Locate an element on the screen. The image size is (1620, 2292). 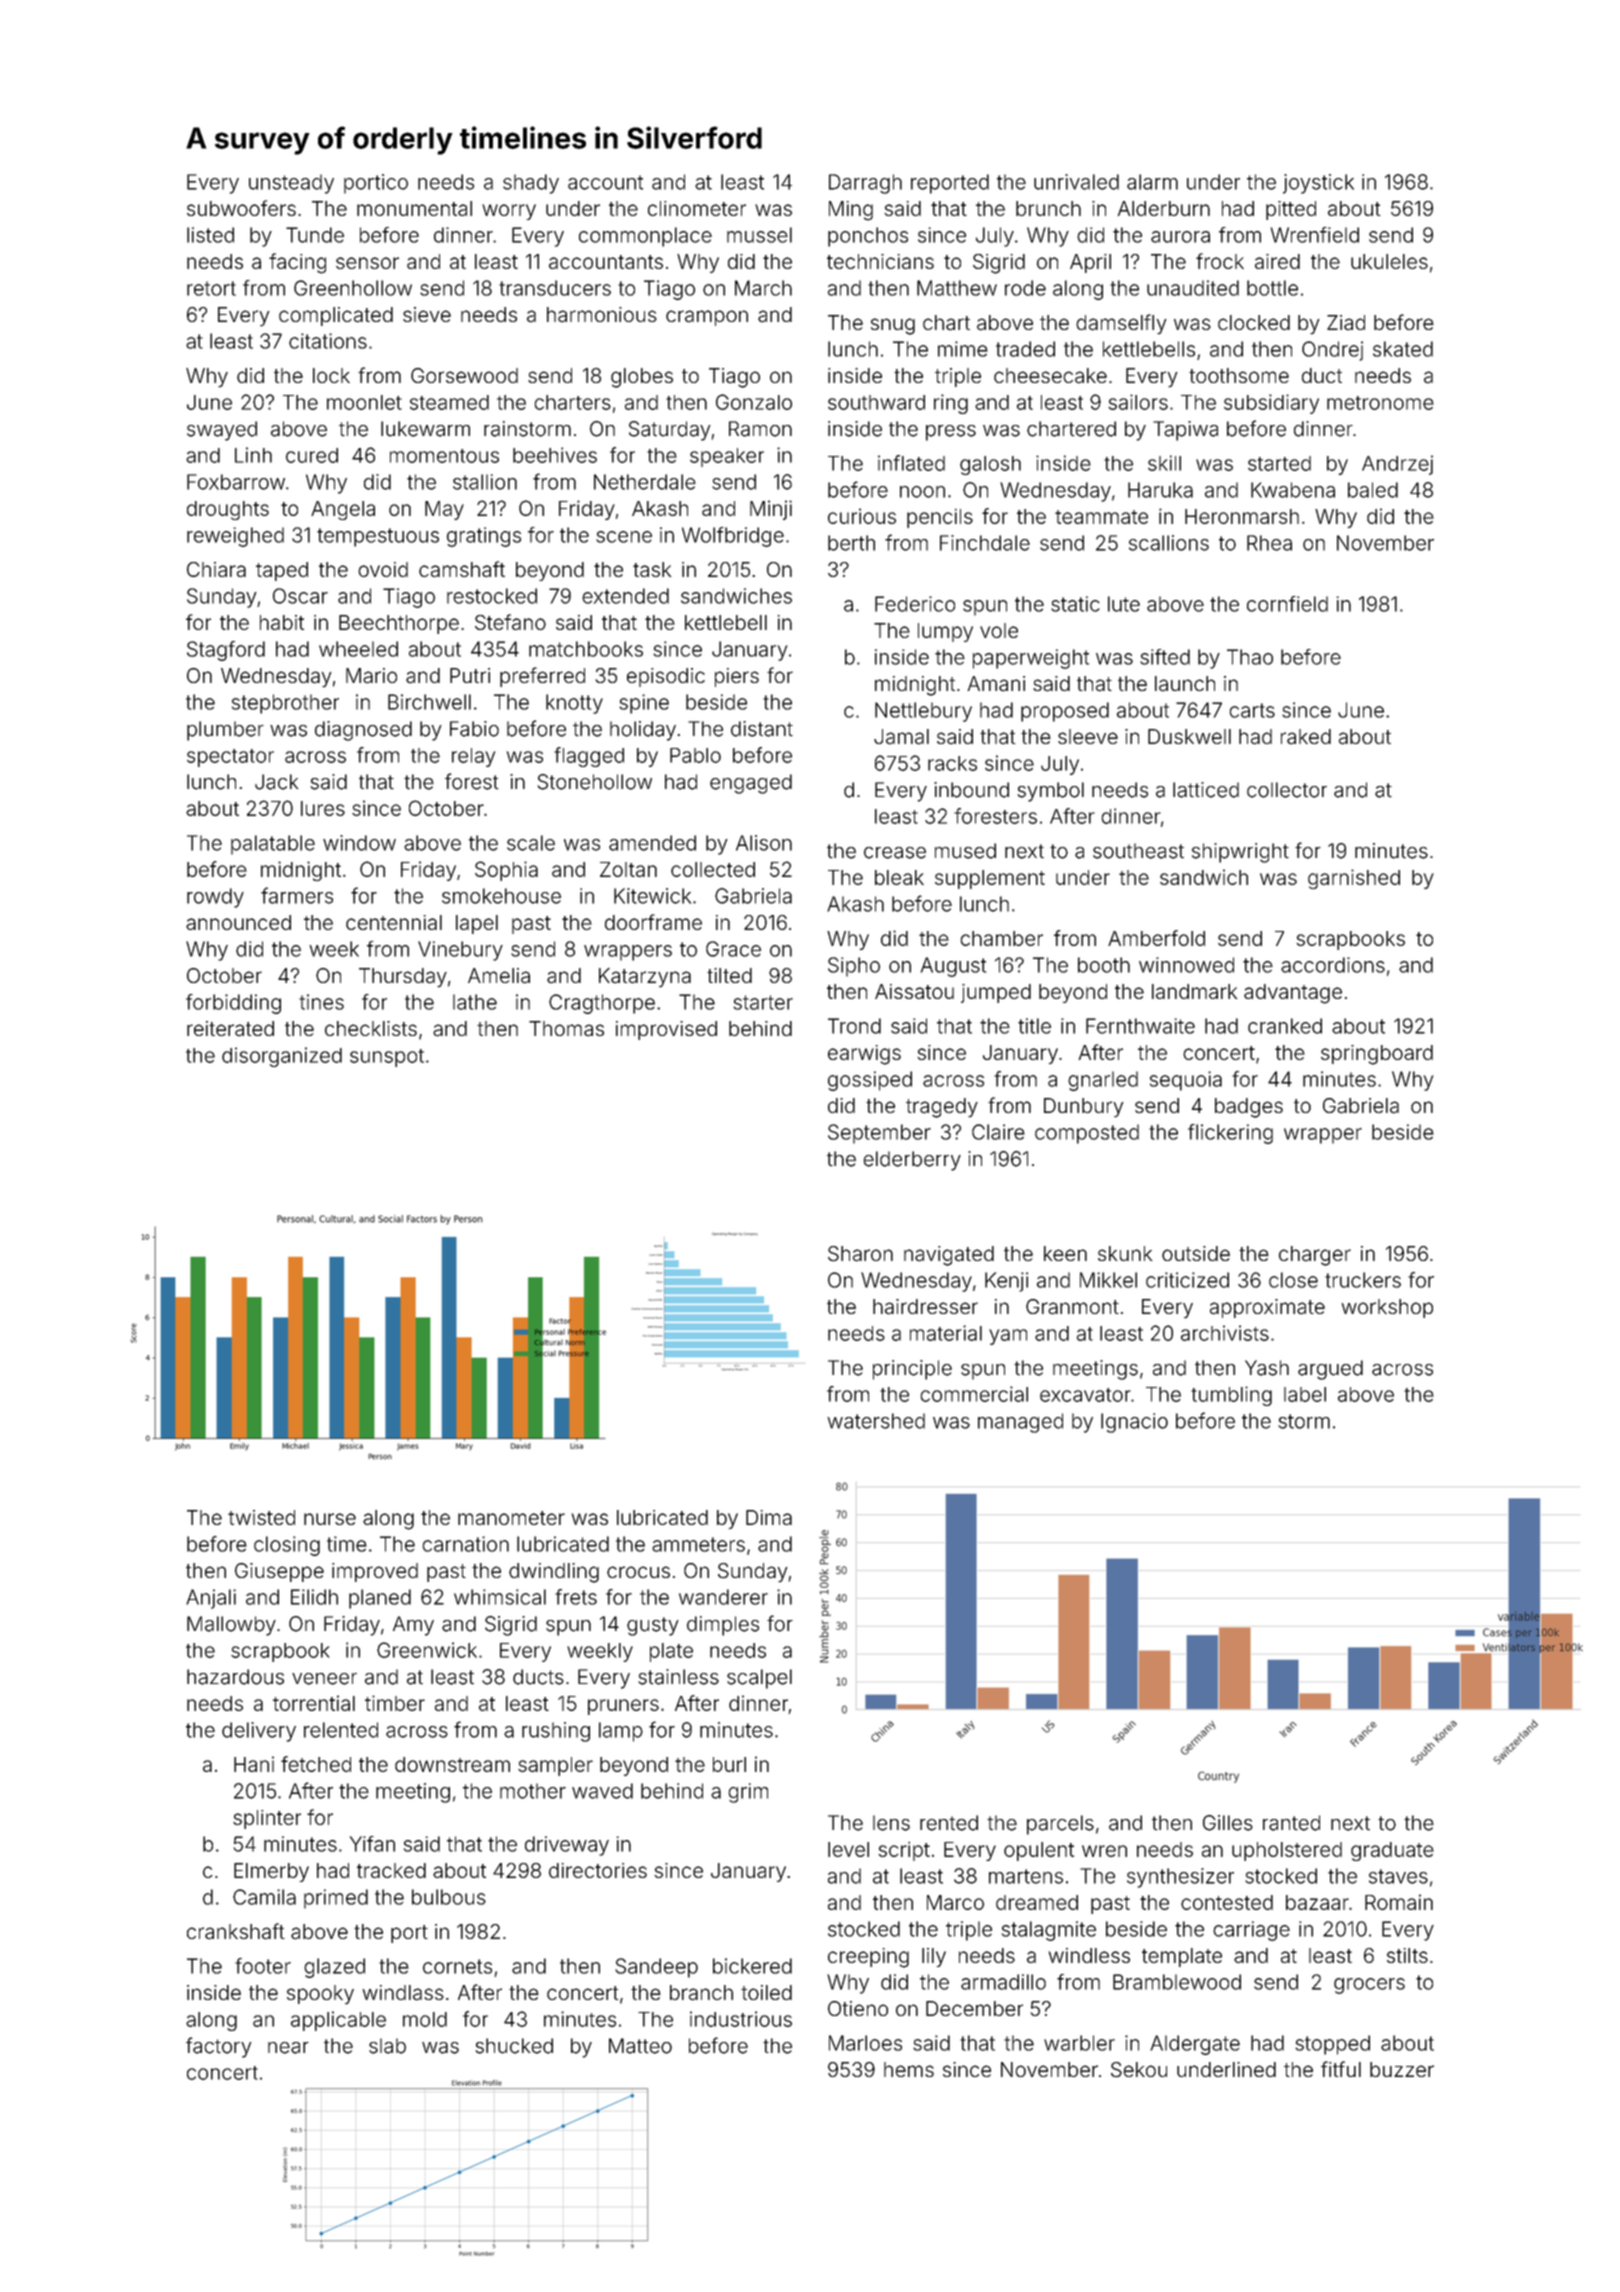
near is located at coordinates (288, 2048).
